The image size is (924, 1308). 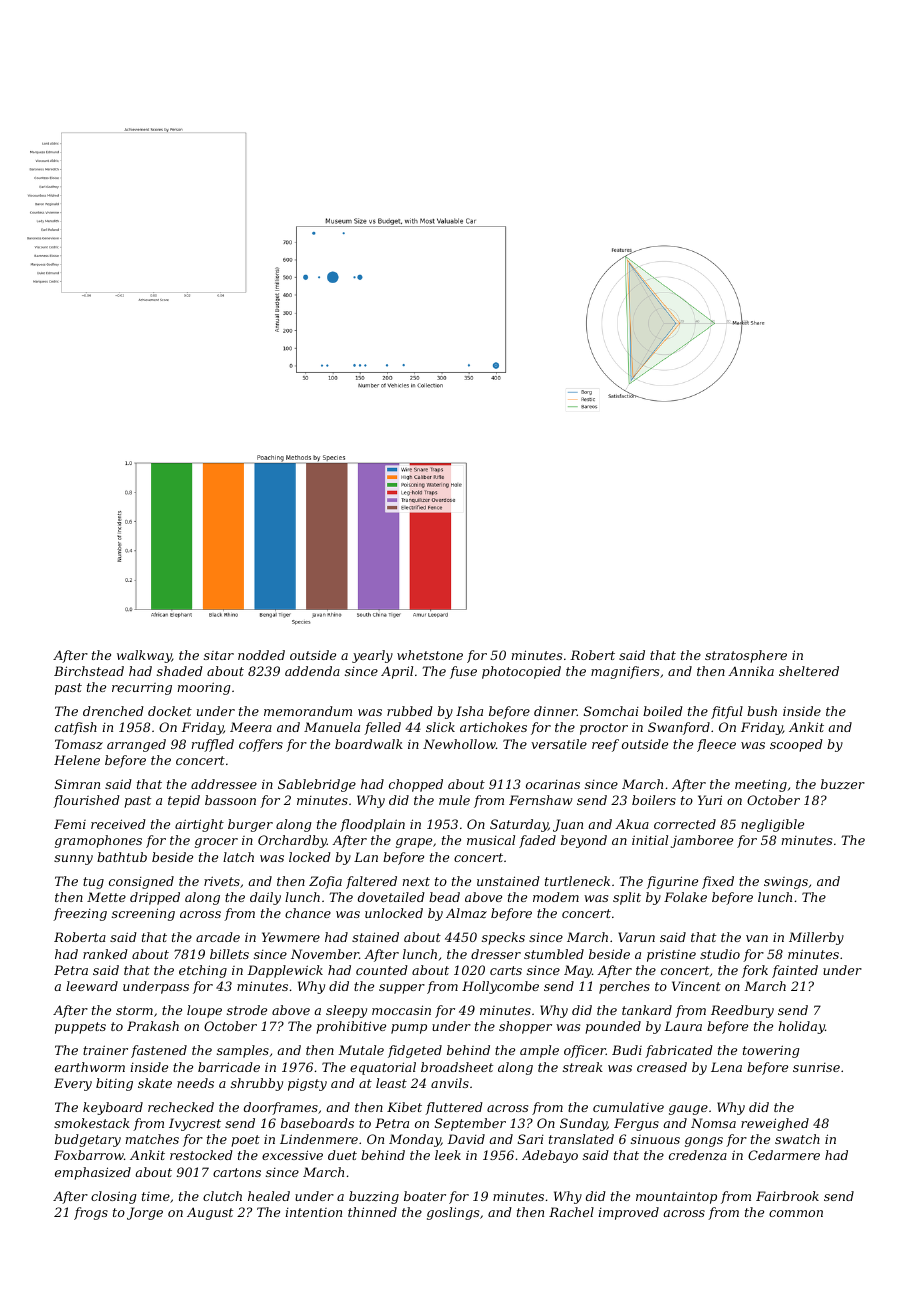 What do you see at coordinates (86, 801) in the screenshot?
I see `flourished` at bounding box center [86, 801].
